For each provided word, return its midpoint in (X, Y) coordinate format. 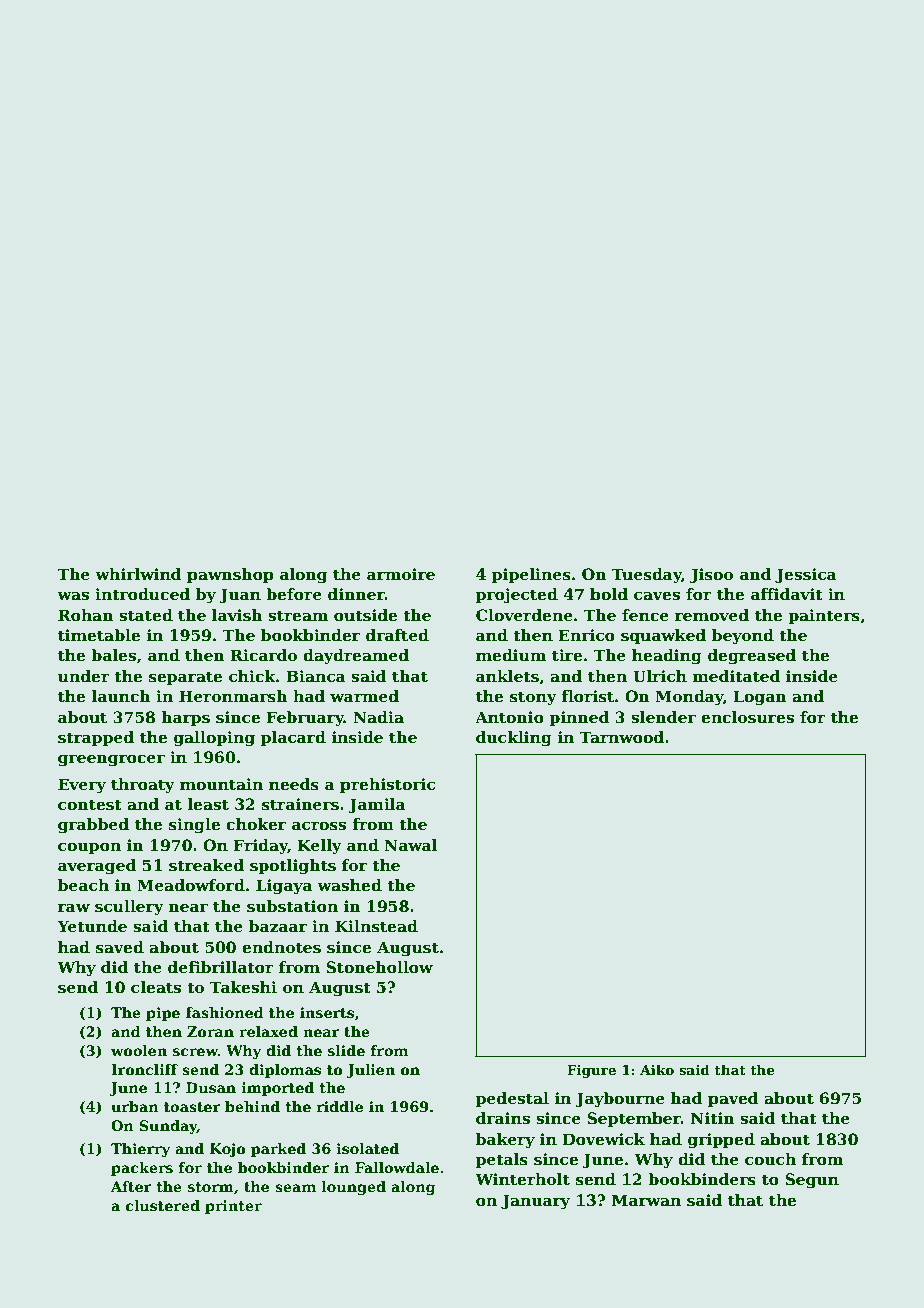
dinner (356, 594)
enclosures (747, 717)
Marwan (646, 1200)
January (535, 1202)
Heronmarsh (233, 696)
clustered (163, 1205)
